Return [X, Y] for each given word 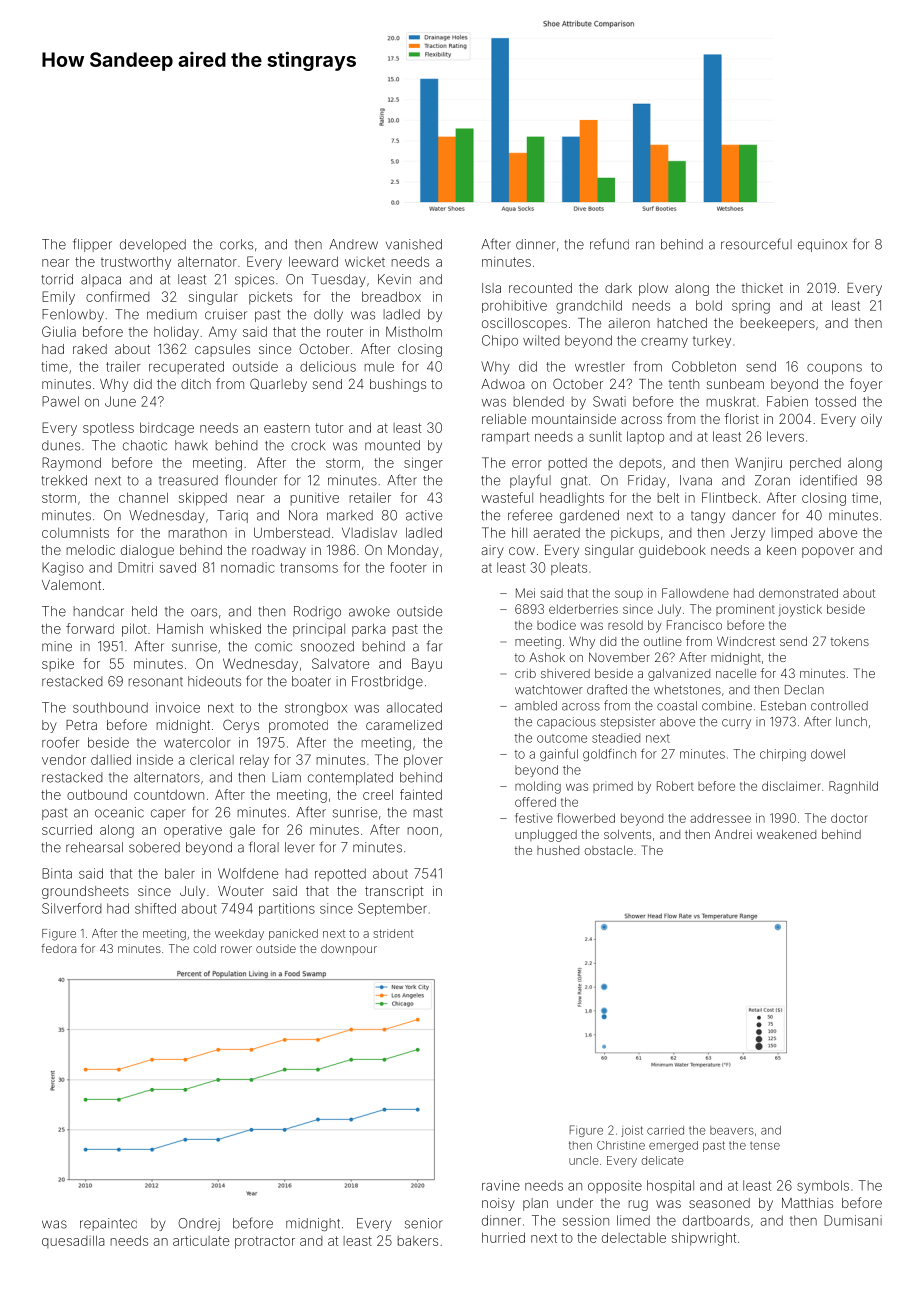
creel [378, 794]
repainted [108, 1224]
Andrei [733, 834]
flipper [92, 245]
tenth [684, 384]
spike [58, 664]
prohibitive [514, 306]
